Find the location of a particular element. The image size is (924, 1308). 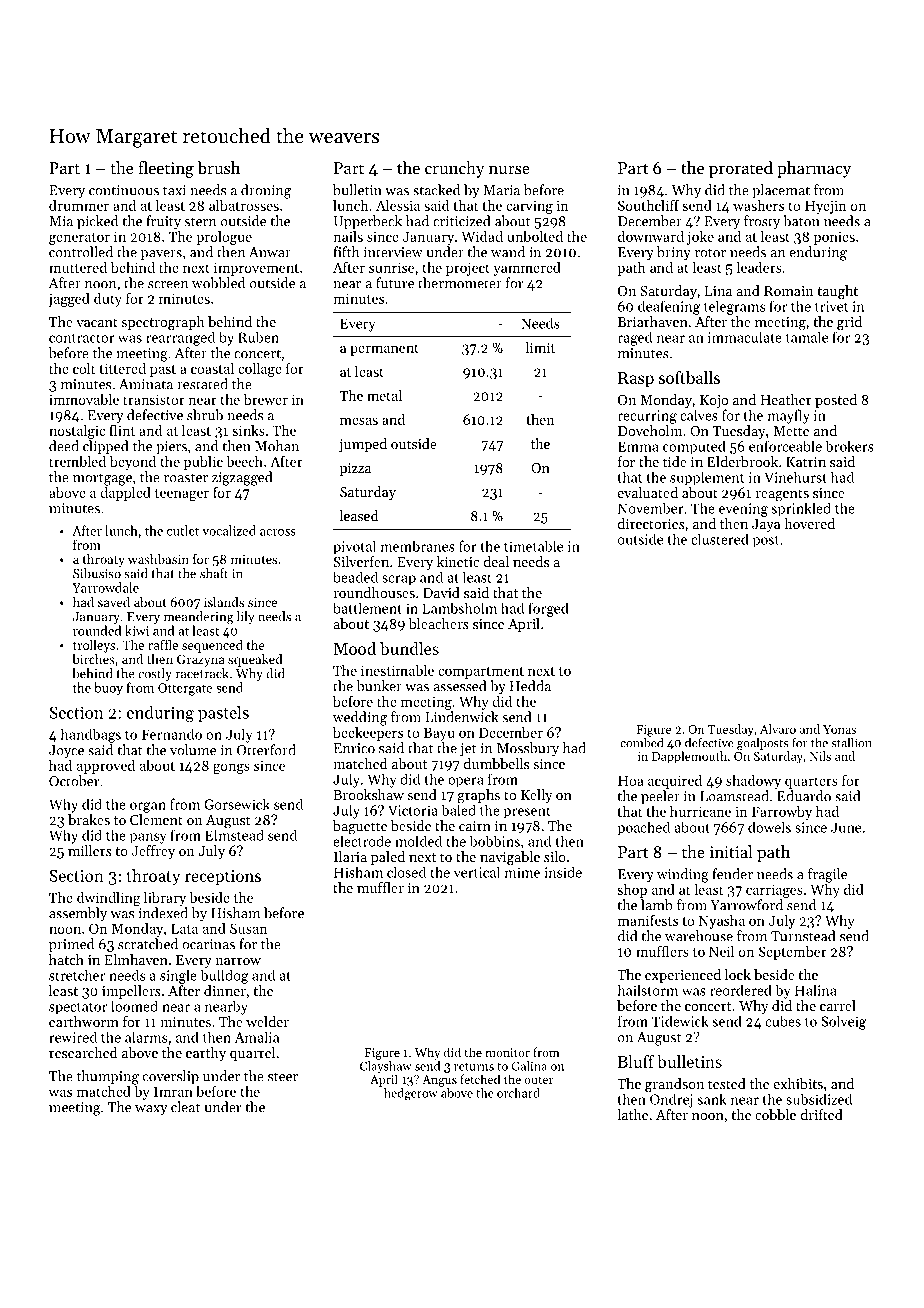

coverslip is located at coordinates (171, 1077).
